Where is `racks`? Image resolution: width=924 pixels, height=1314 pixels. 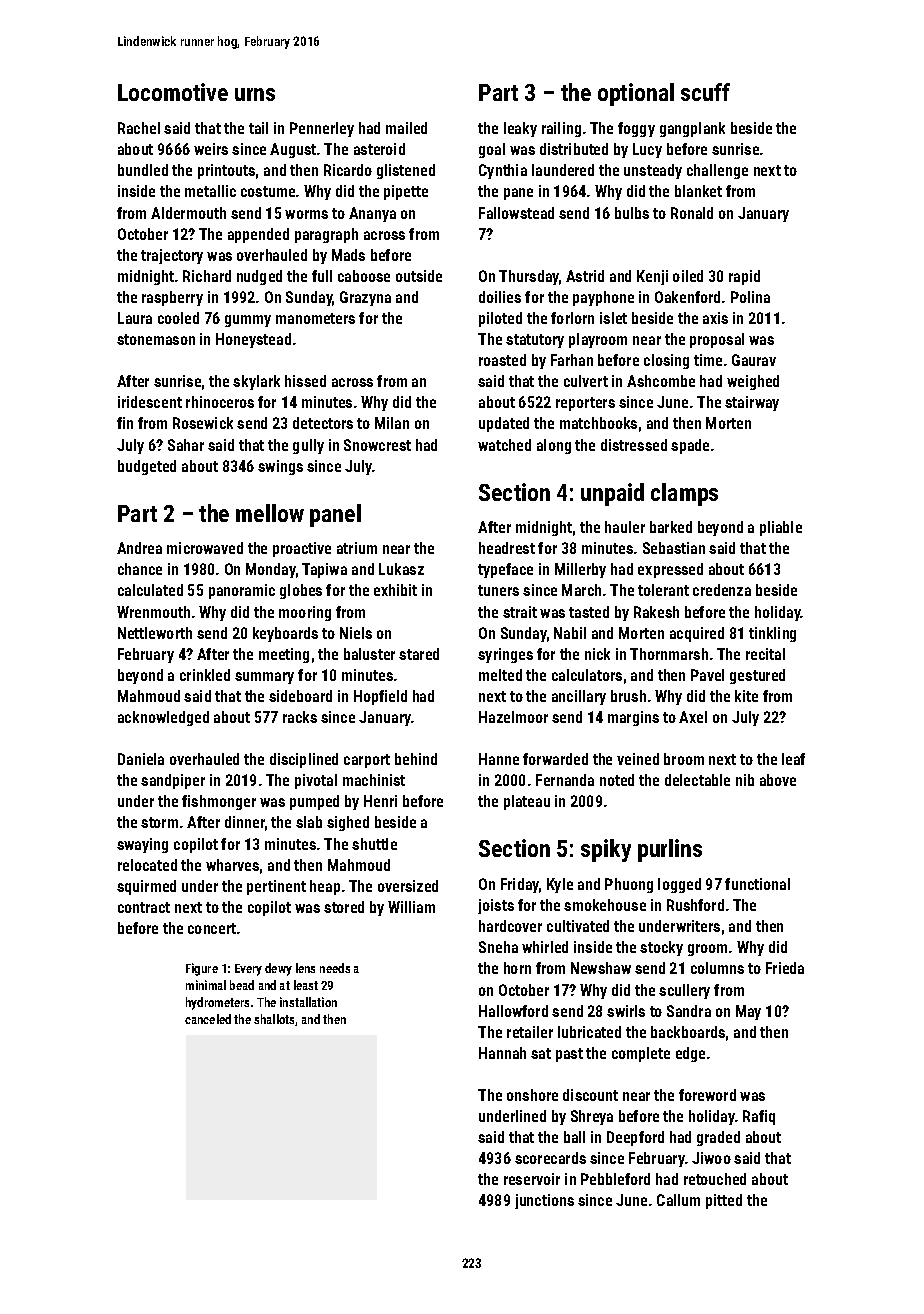
racks is located at coordinates (300, 717).
